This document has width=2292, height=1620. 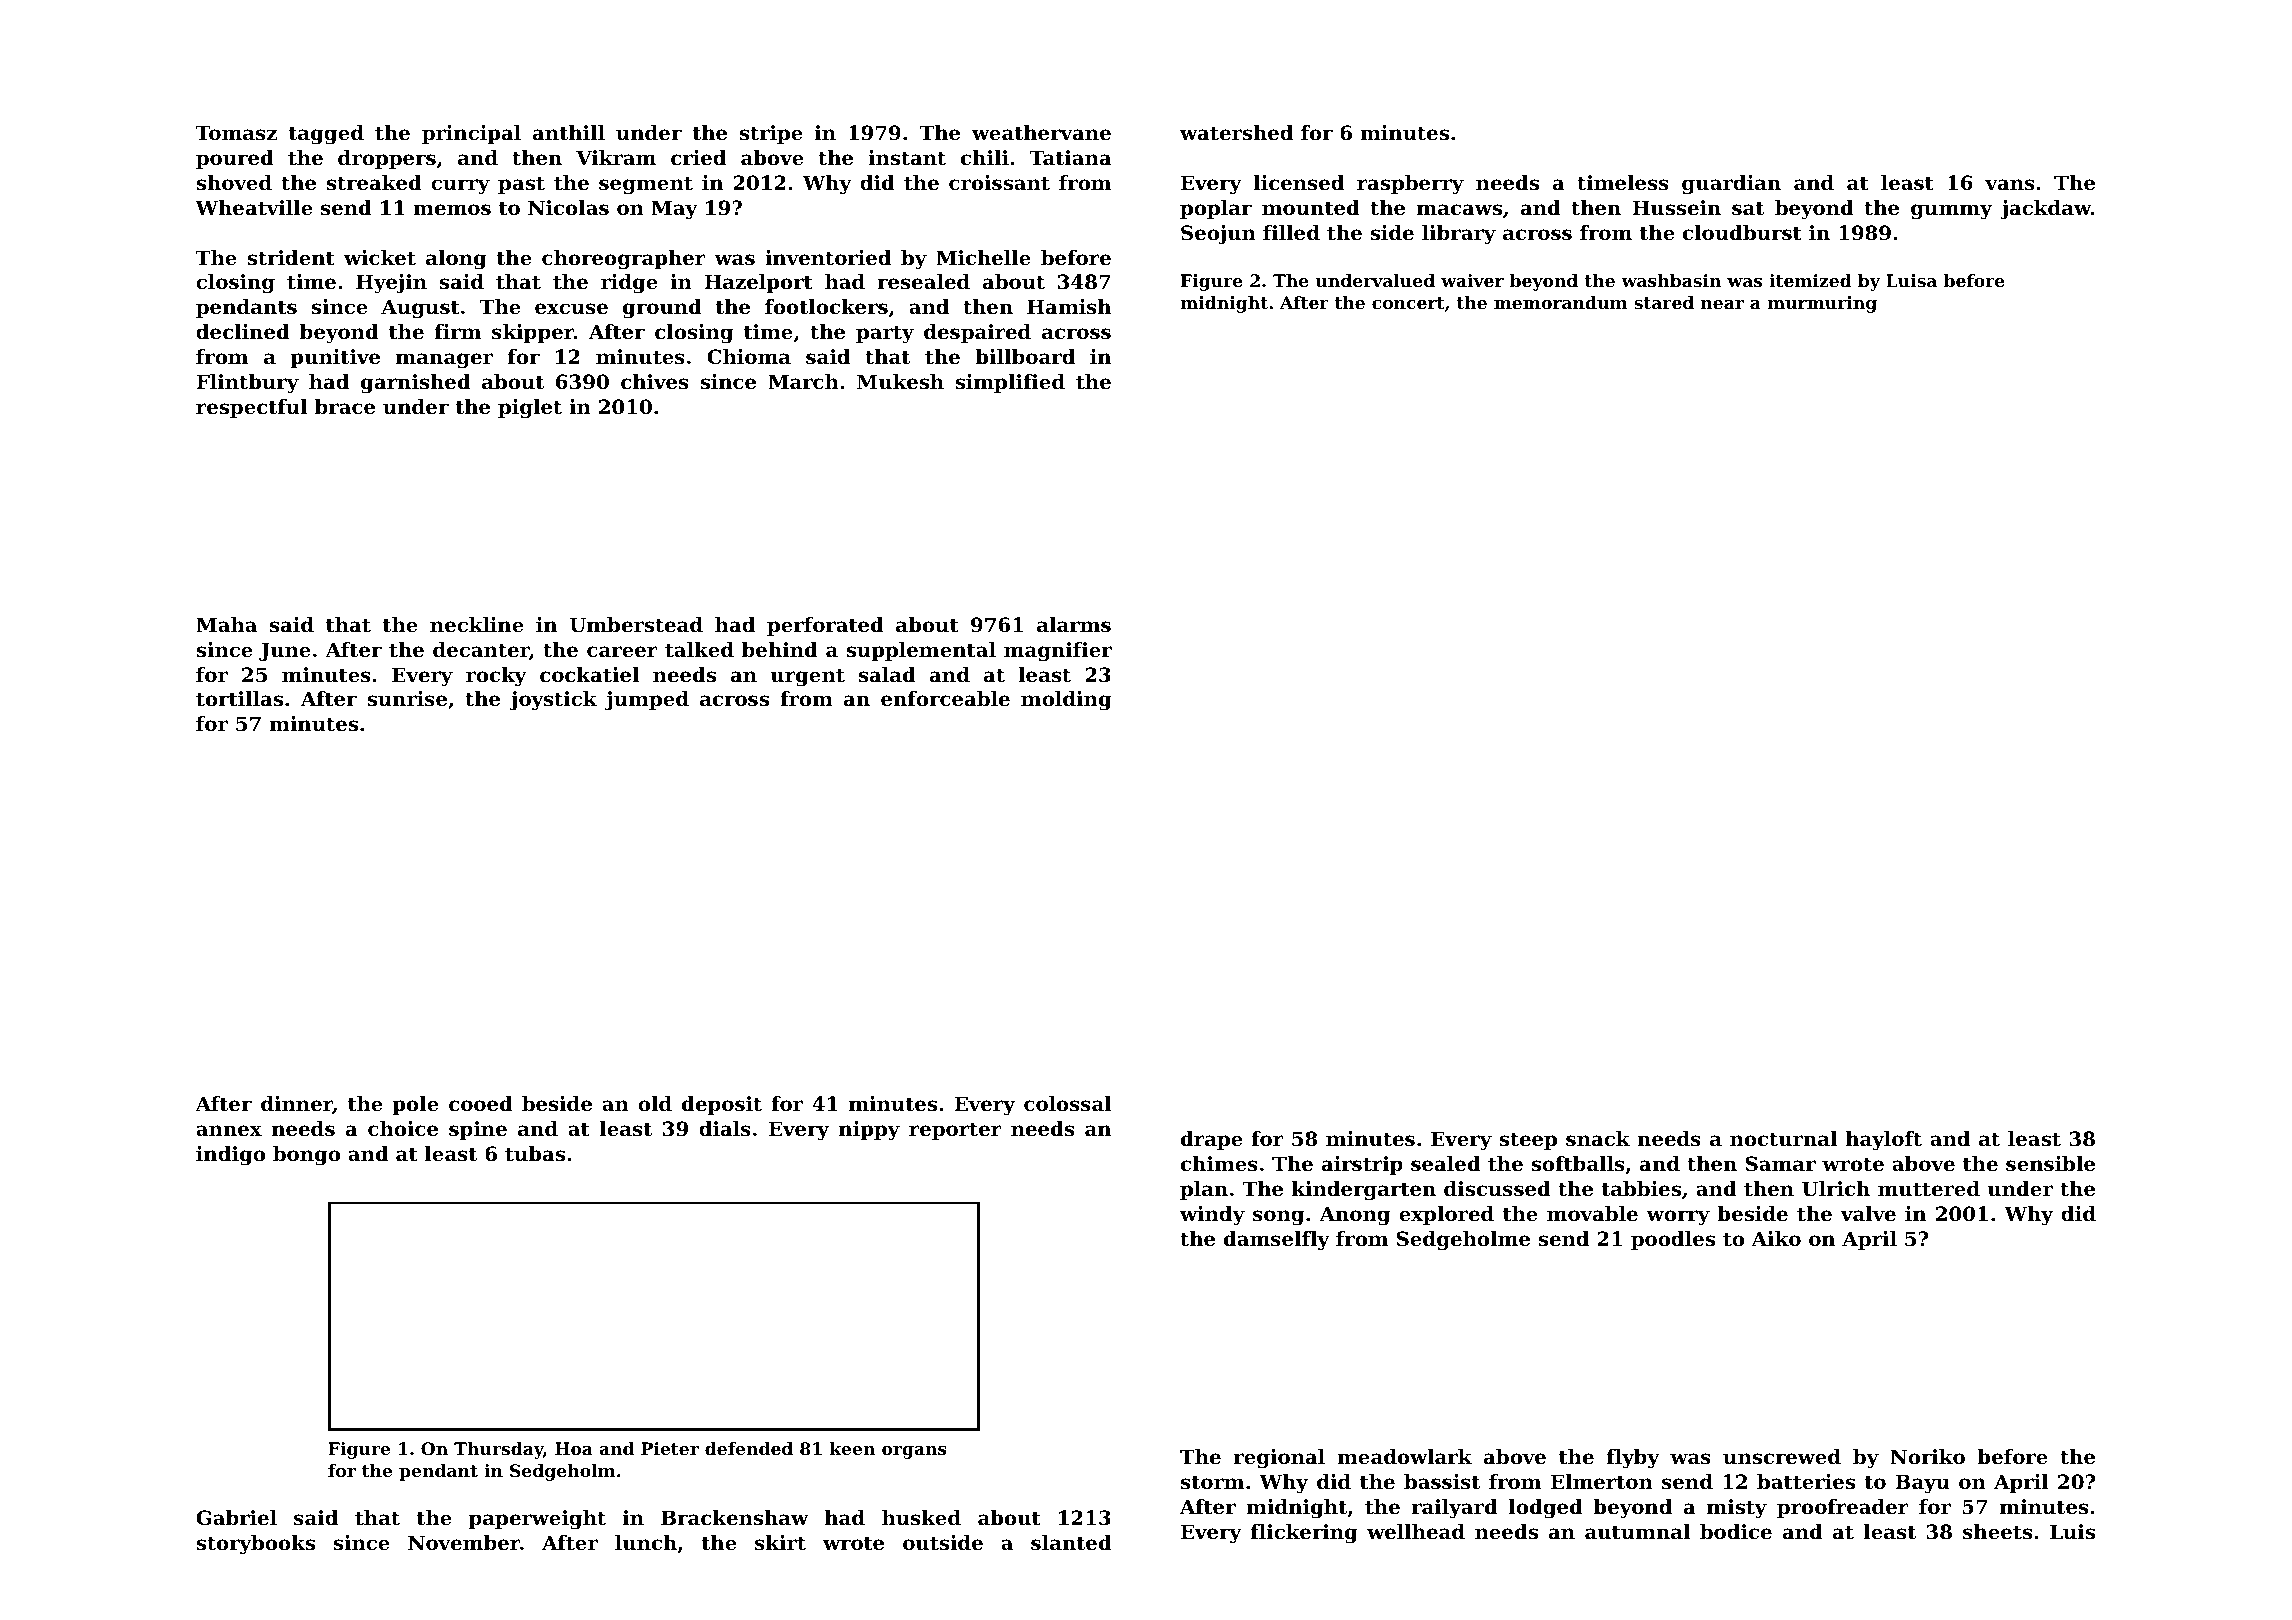 What do you see at coordinates (1783, 1139) in the document?
I see `nocturnal` at bounding box center [1783, 1139].
